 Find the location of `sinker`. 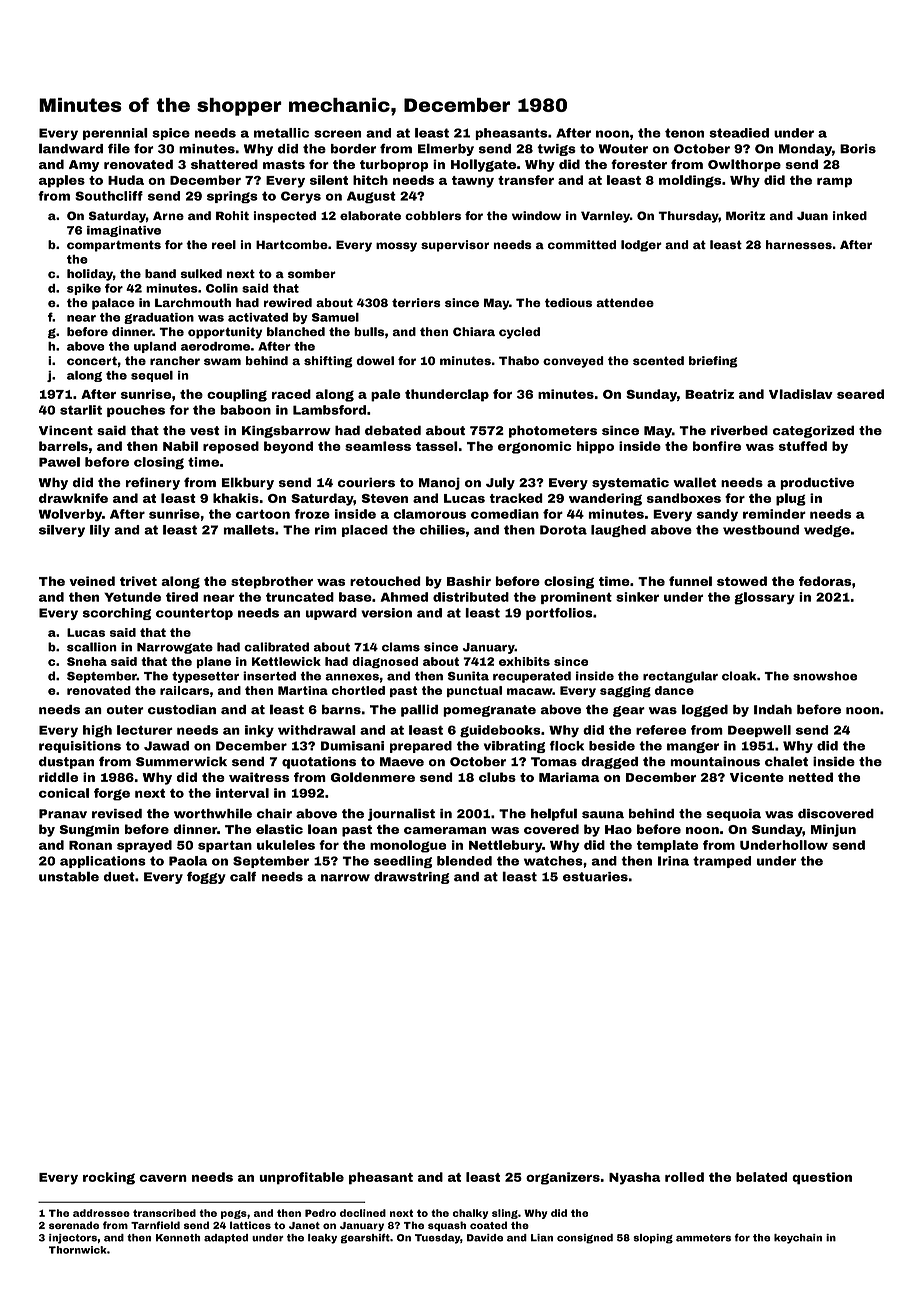

sinker is located at coordinates (637, 597).
